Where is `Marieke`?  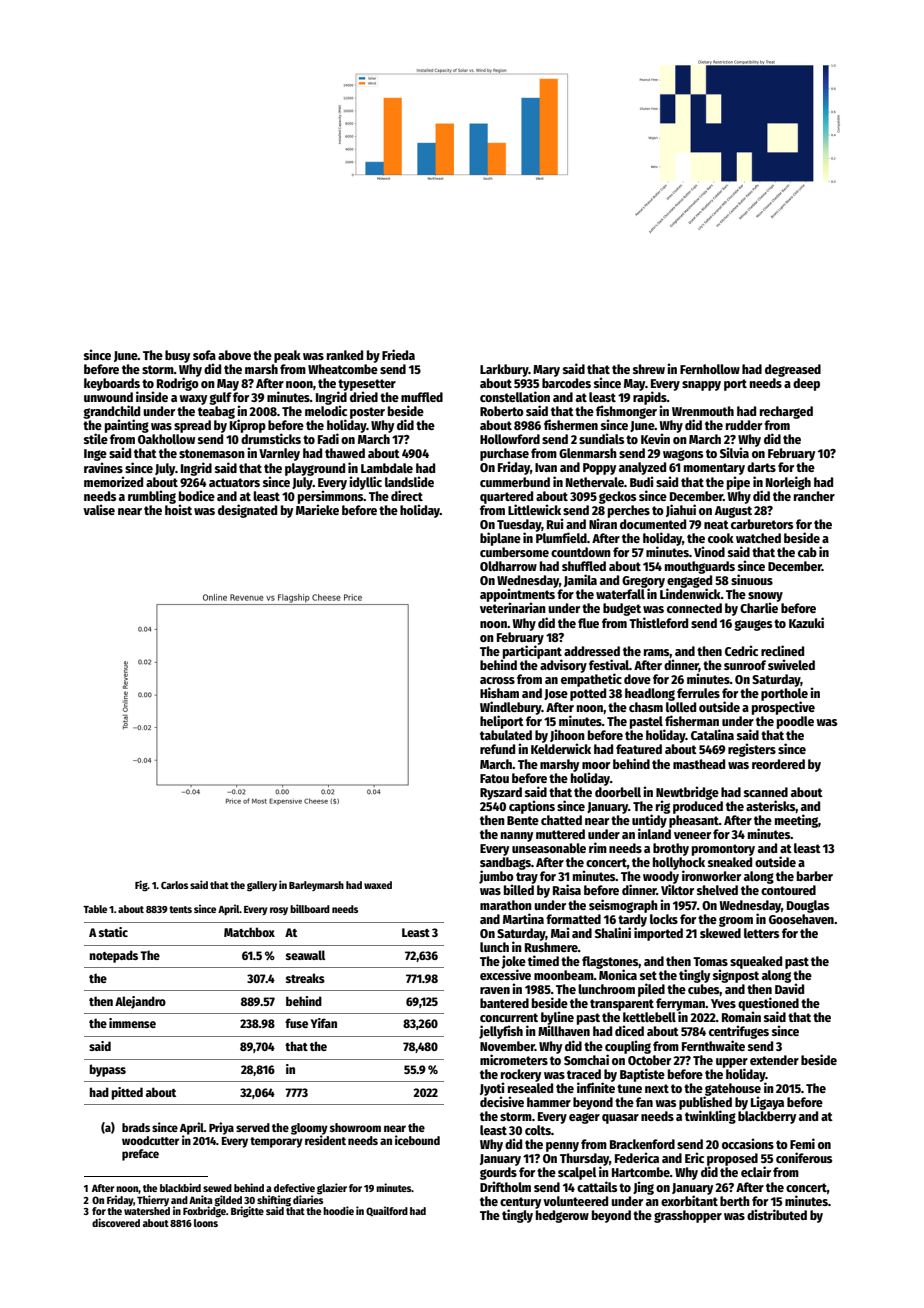 Marieke is located at coordinates (317, 509).
